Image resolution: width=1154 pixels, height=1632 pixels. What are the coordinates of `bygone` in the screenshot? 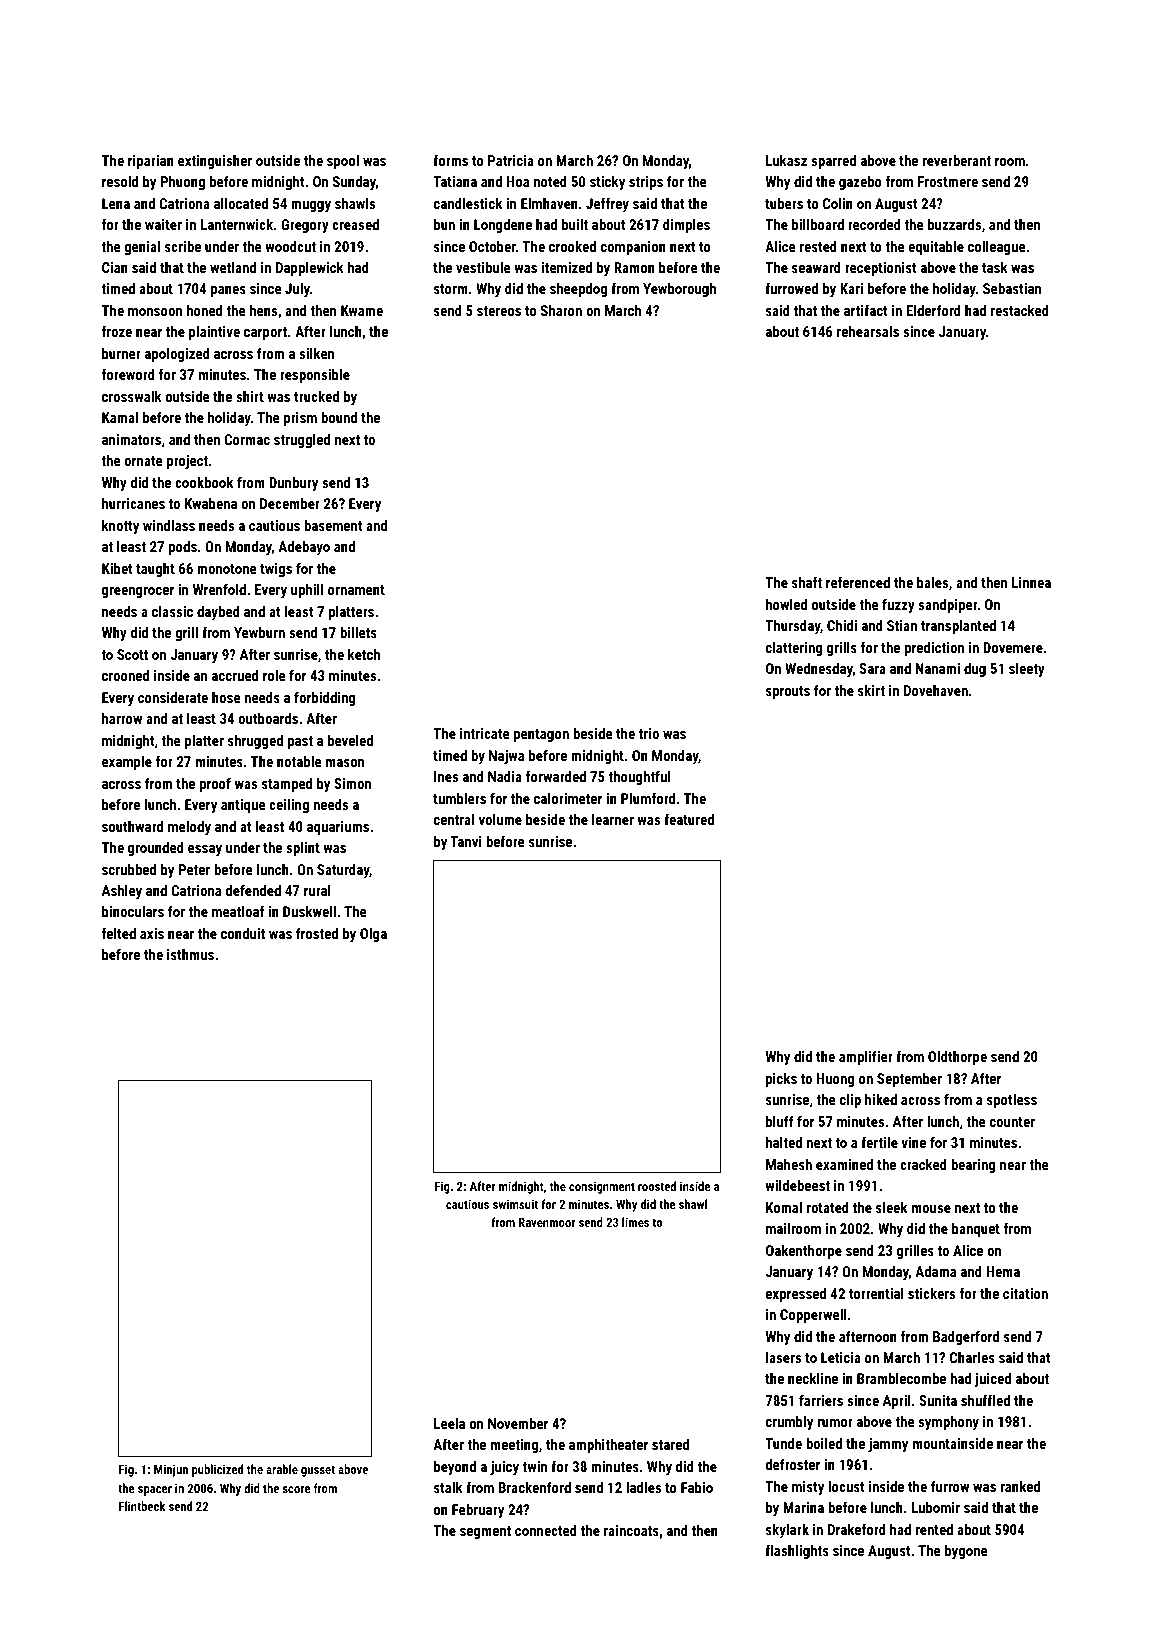 It's located at (966, 1551).
